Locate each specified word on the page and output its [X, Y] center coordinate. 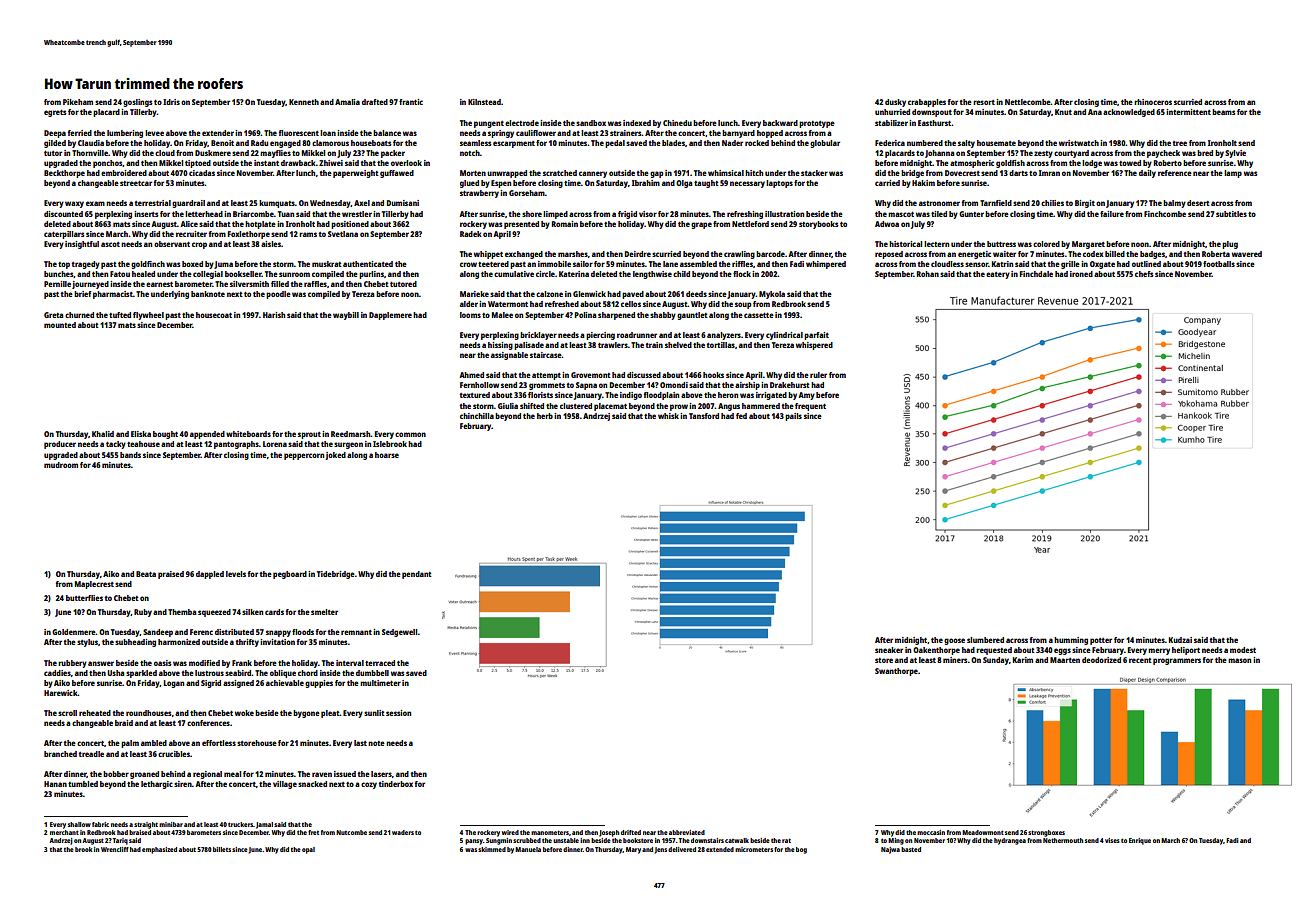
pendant [417, 575]
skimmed [492, 849]
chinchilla [477, 416]
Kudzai [1180, 640]
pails [793, 417]
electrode [522, 123]
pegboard [290, 575]
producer [60, 445]
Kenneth [304, 102]
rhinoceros [1153, 102]
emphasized [159, 850]
